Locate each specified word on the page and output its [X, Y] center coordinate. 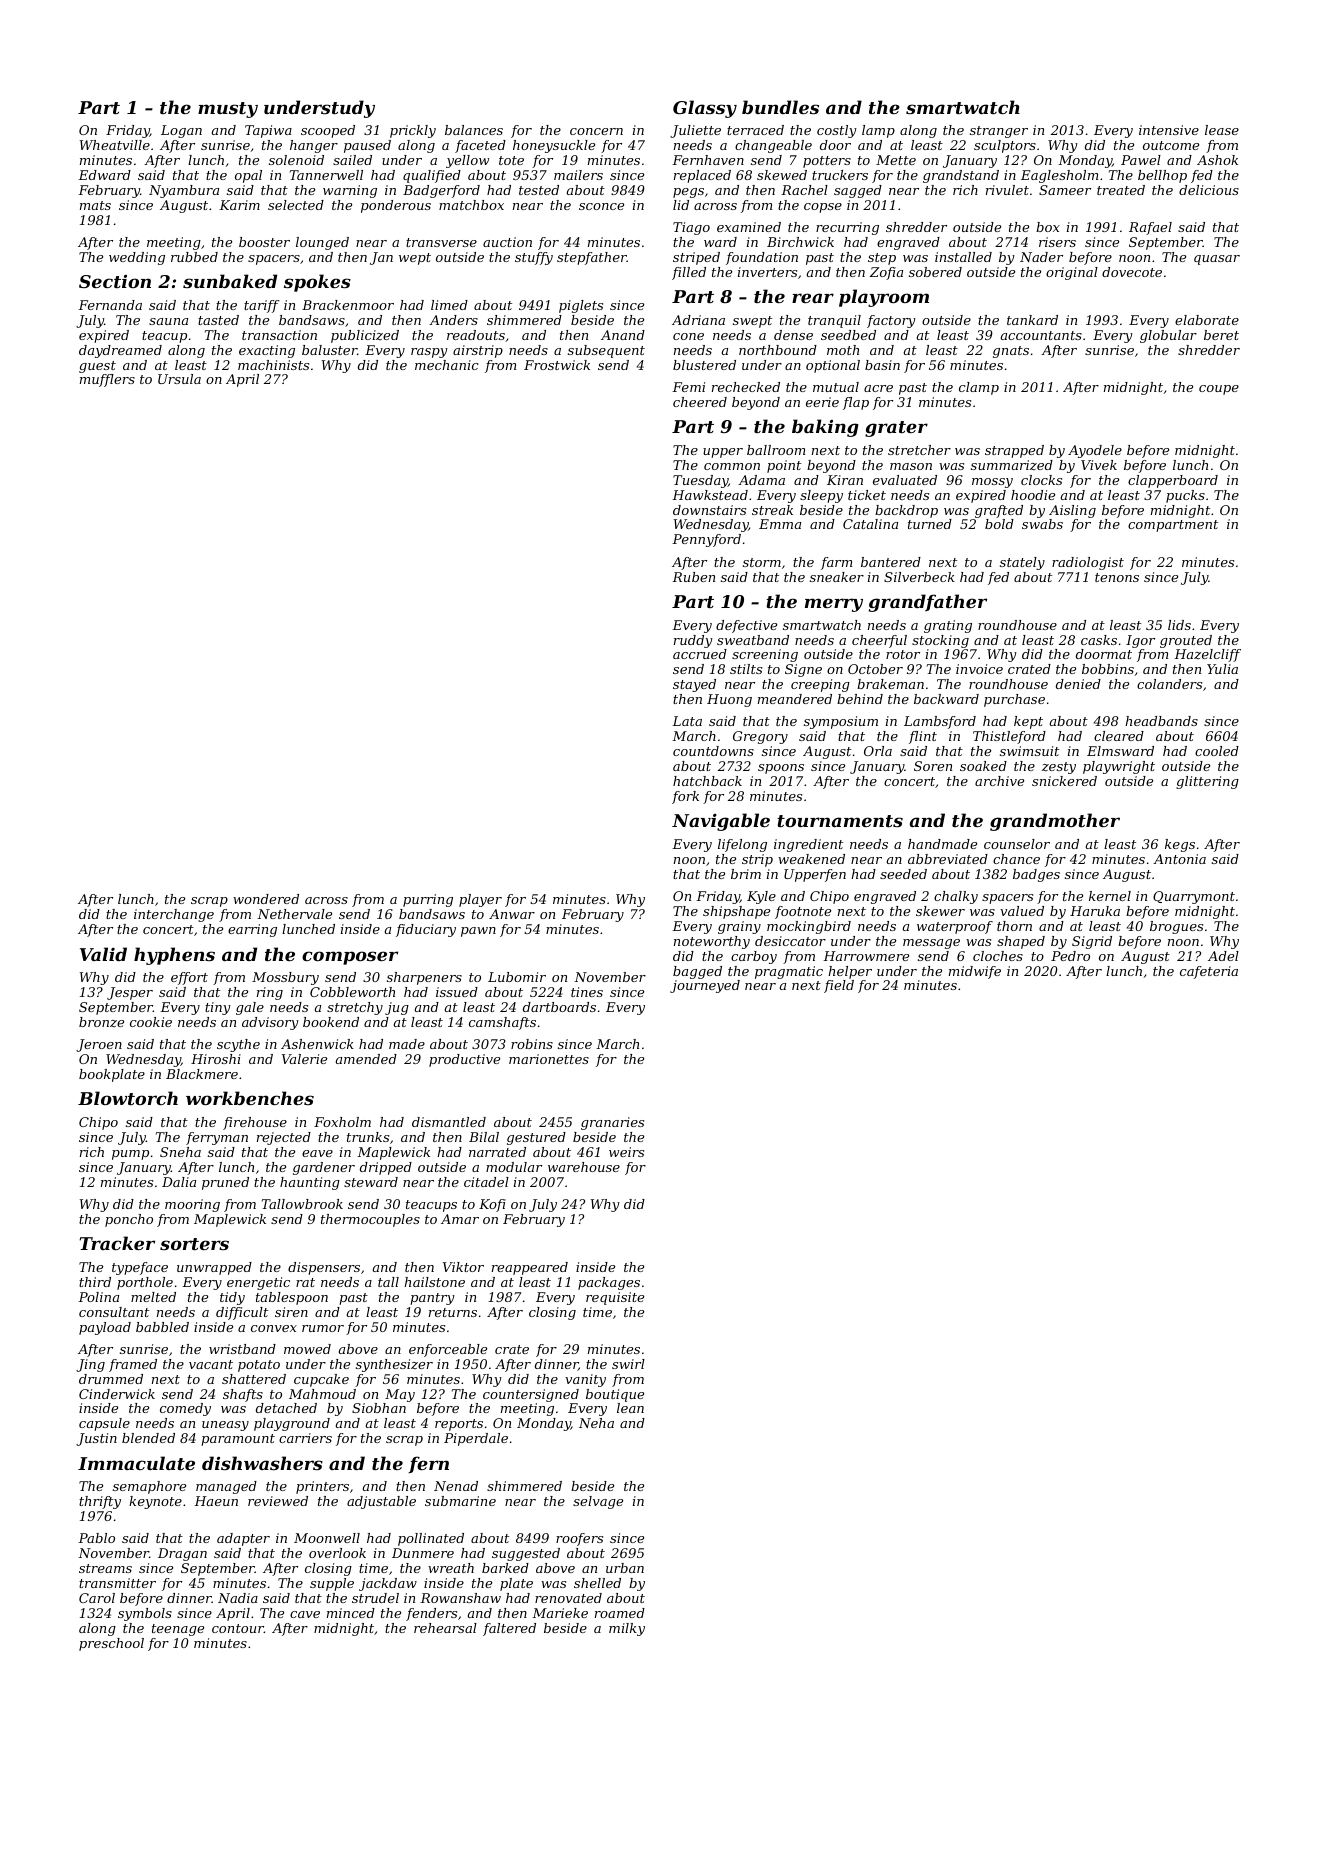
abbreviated [948, 859]
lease [1222, 130]
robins [532, 1044]
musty [228, 110]
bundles [780, 107]
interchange [174, 915]
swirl [628, 1364]
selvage [598, 1502]
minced [351, 1613]
